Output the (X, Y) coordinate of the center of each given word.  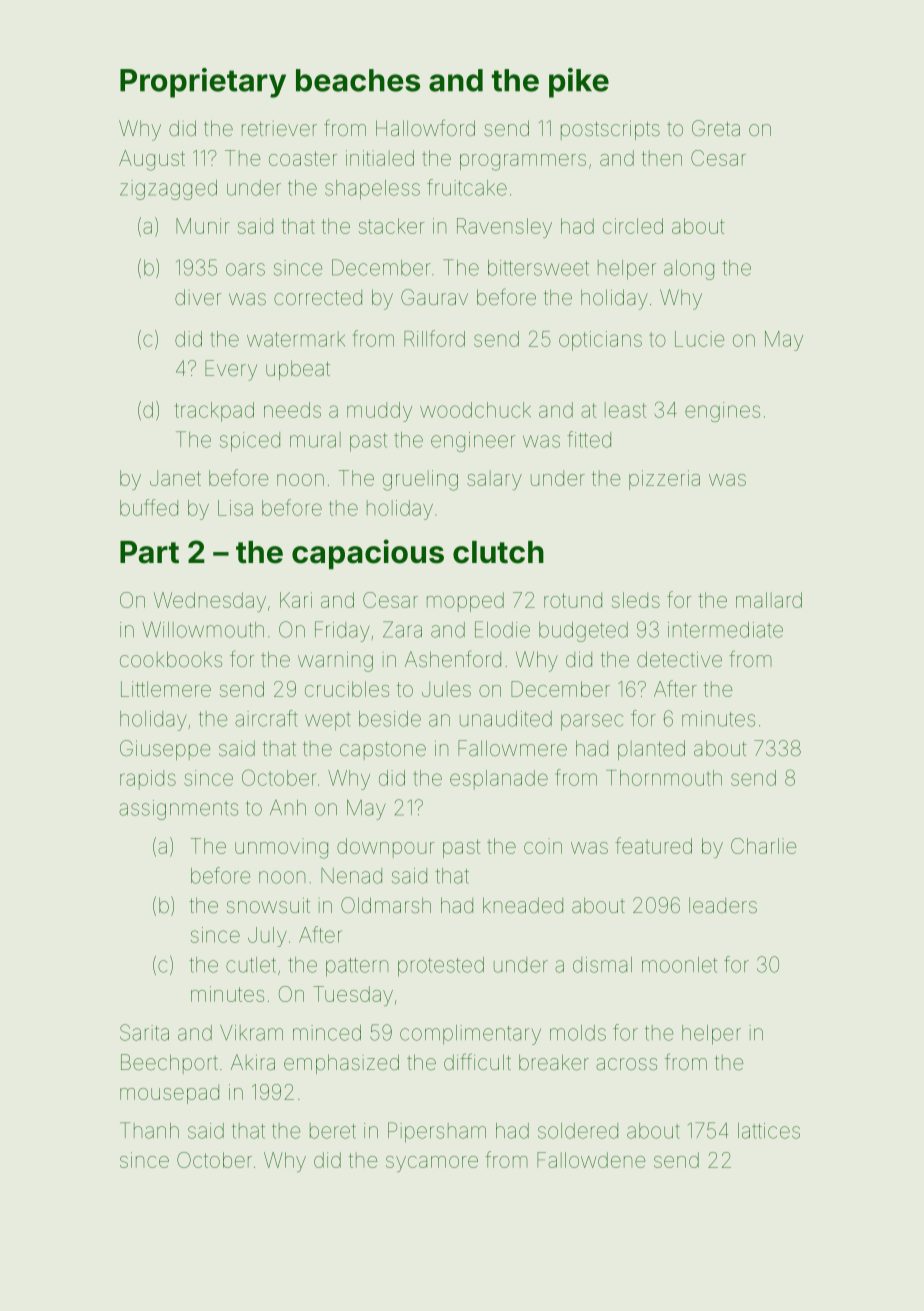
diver (198, 297)
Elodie (502, 629)
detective (679, 659)
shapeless (372, 190)
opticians (600, 341)
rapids (148, 780)
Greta (716, 128)
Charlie (763, 846)
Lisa (235, 508)
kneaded (523, 905)
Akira (253, 1062)
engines (722, 412)
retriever (279, 128)
